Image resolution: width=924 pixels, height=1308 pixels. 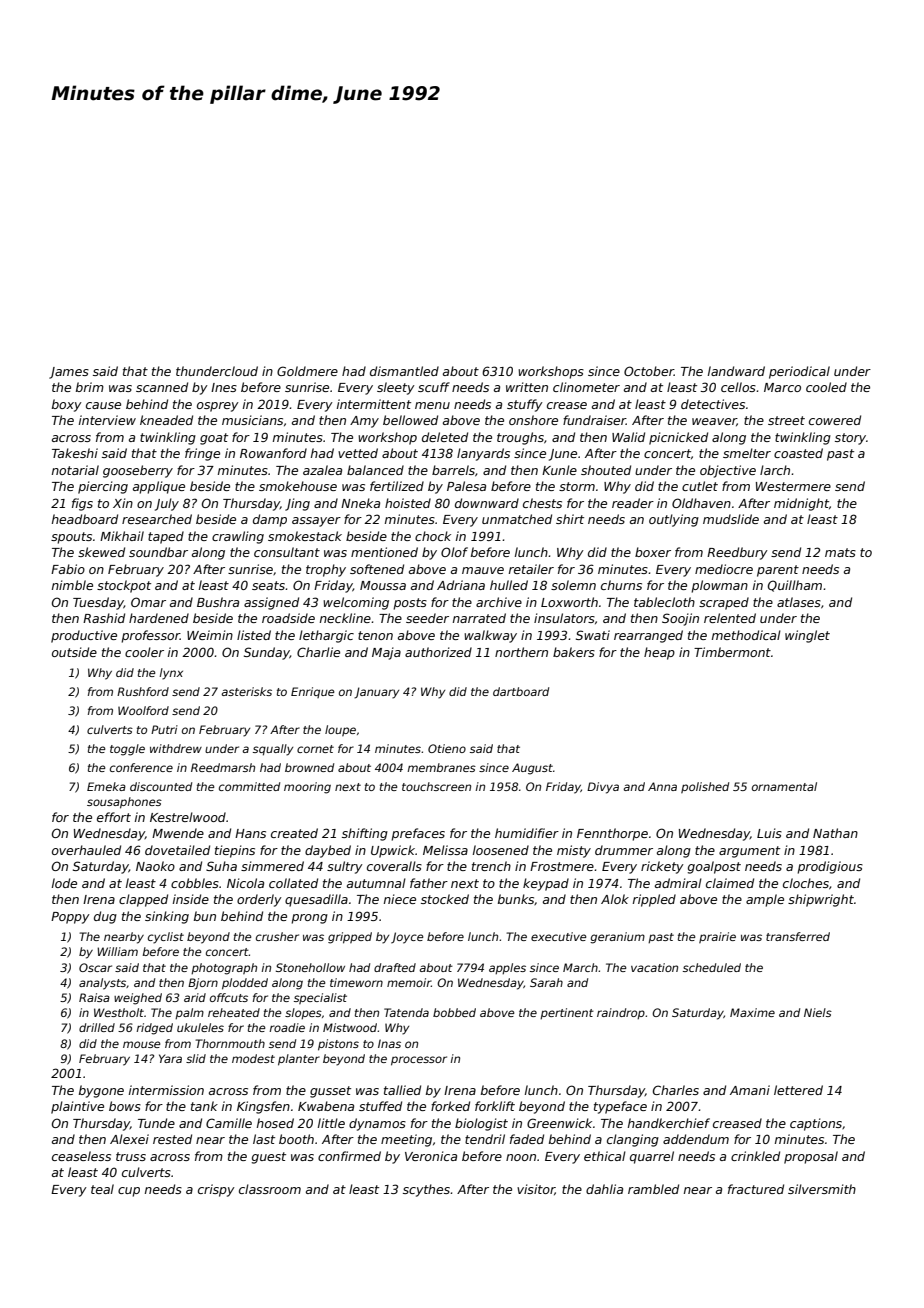 I want to click on Fabio, so click(x=68, y=569).
